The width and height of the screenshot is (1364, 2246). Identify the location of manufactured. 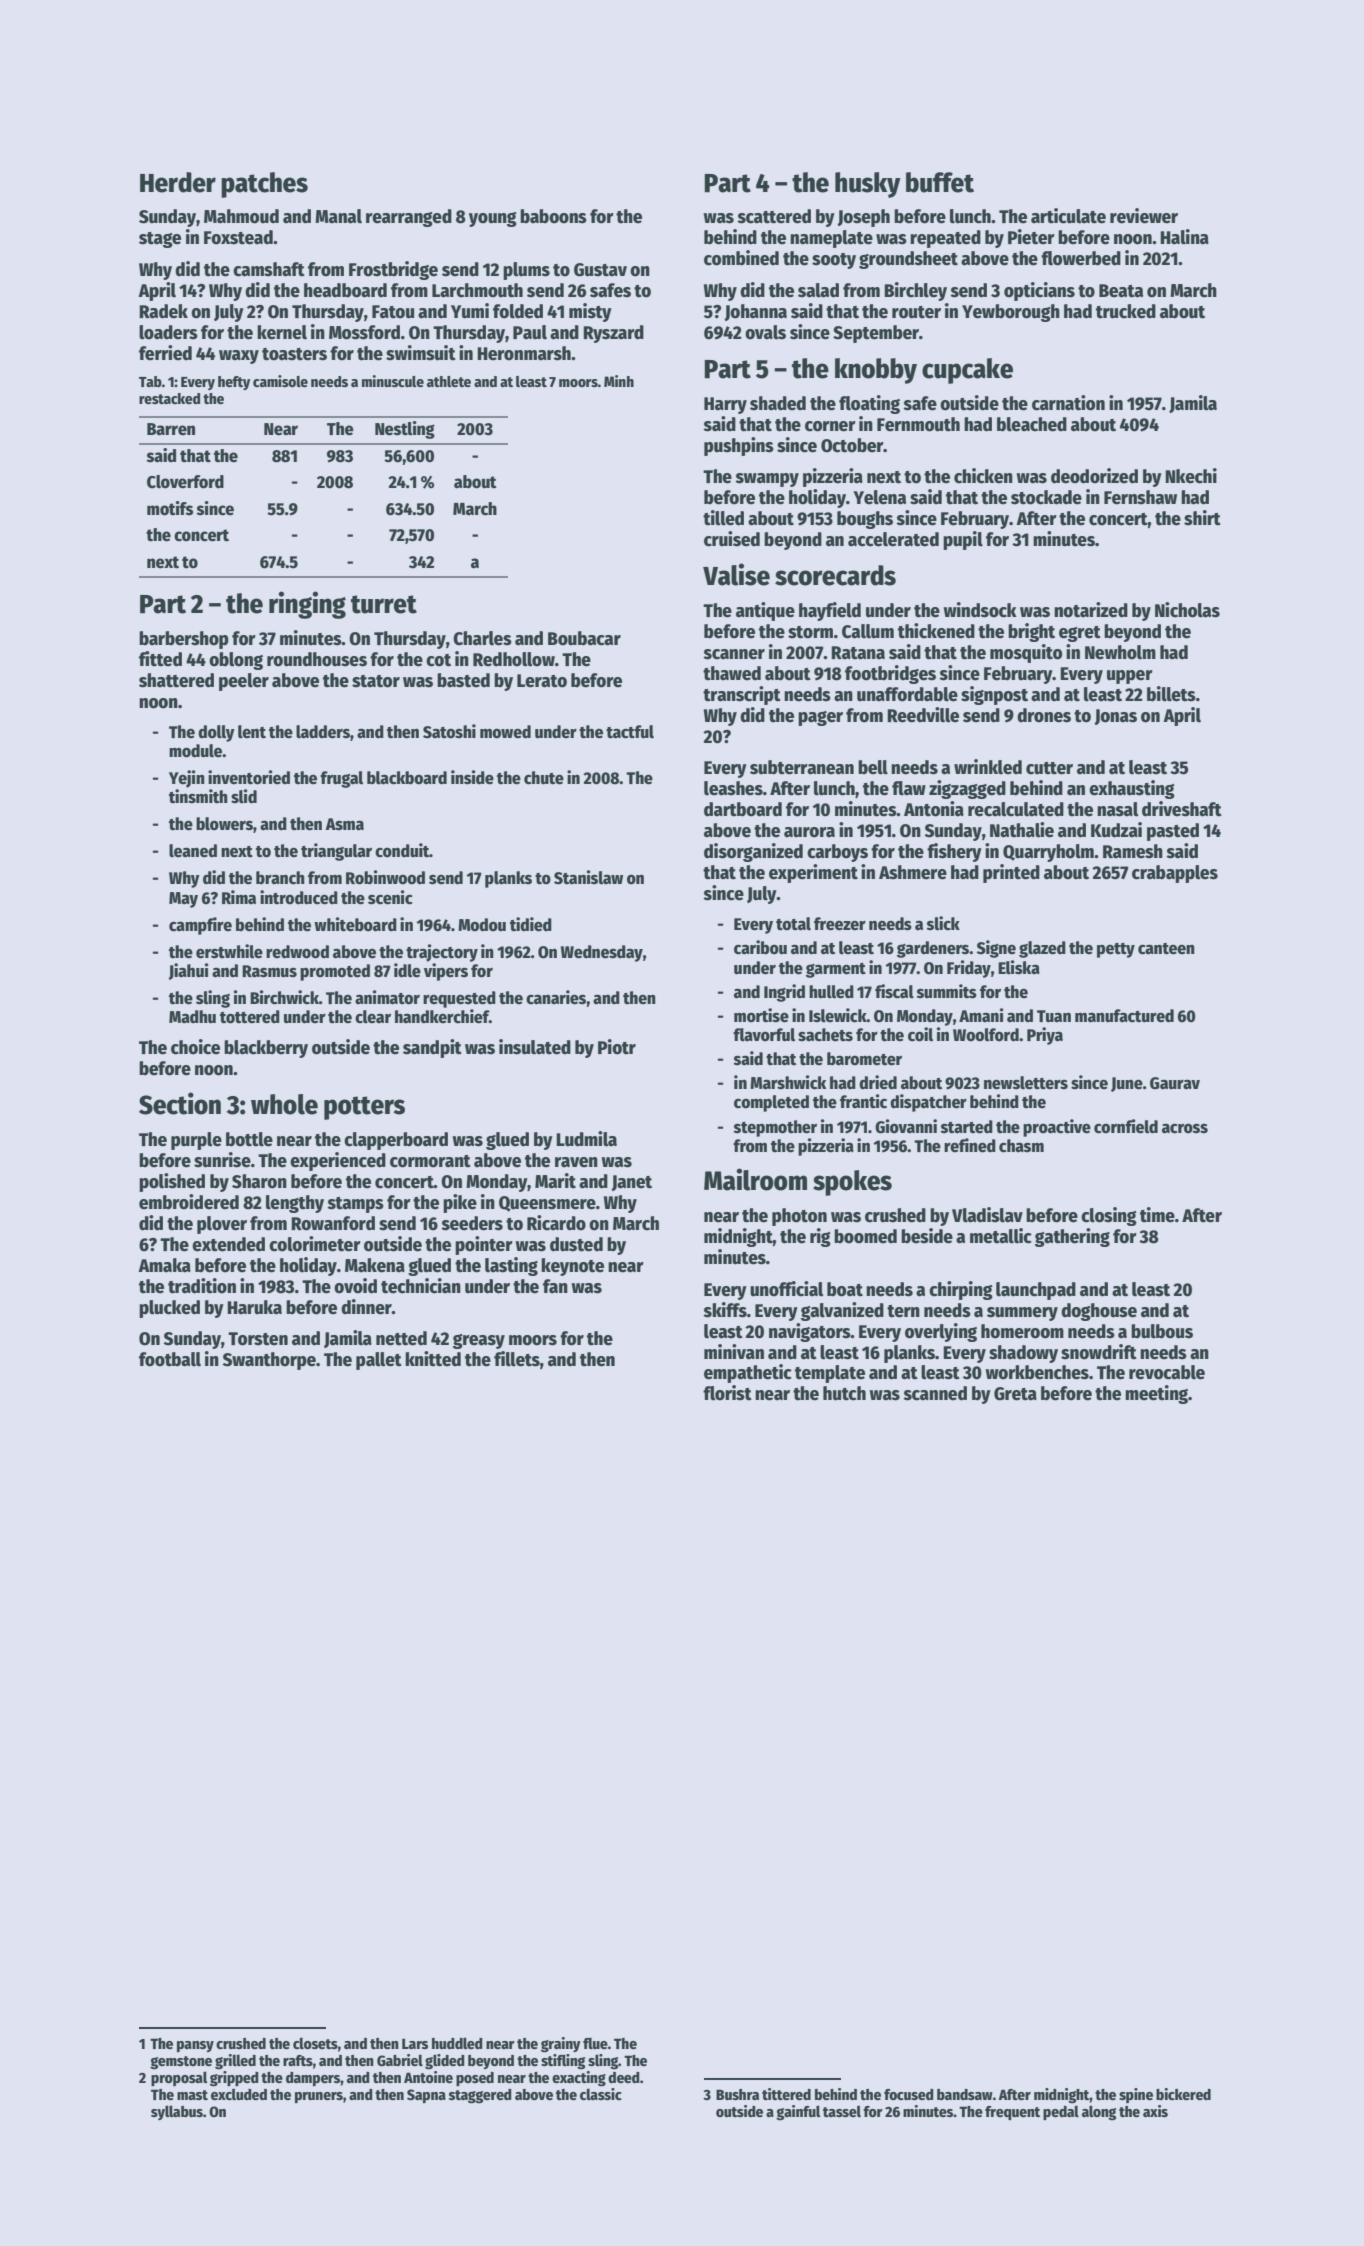
(1124, 1016).
